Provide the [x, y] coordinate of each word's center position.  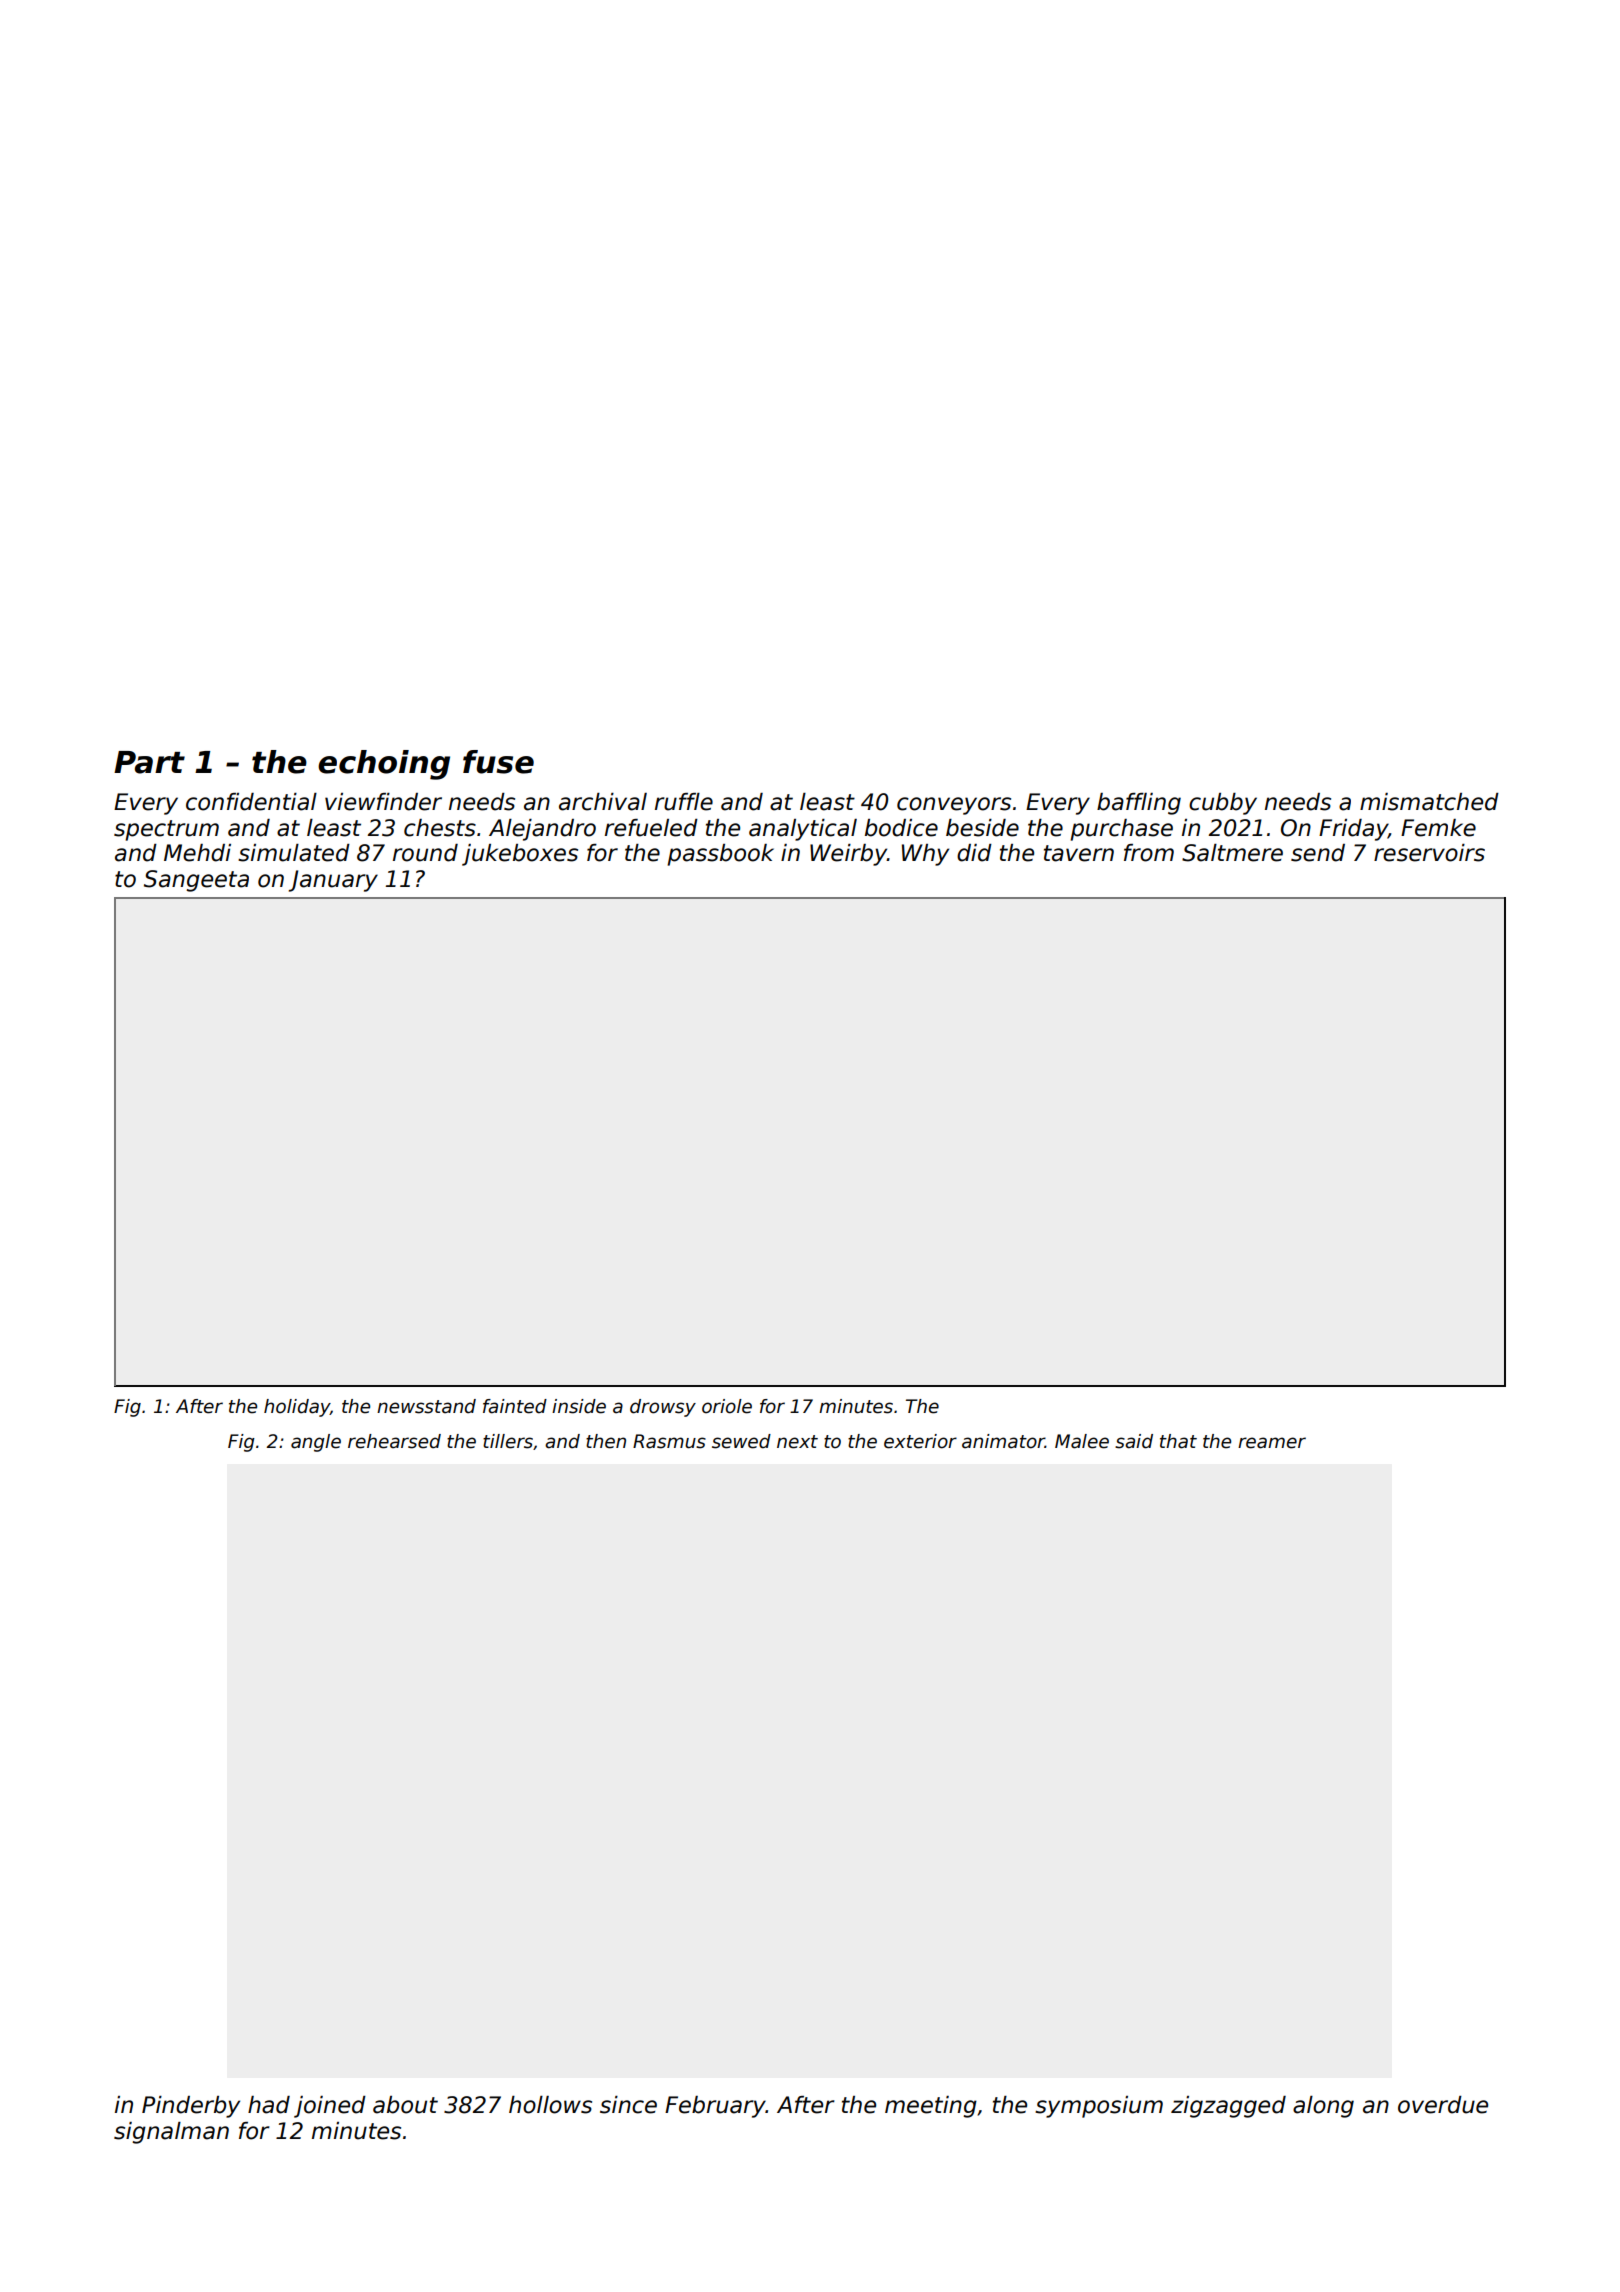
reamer [1272, 1443]
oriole [727, 1406]
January [333, 881]
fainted [515, 1406]
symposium [1099, 2107]
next [797, 1442]
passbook [720, 855]
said [1134, 1441]
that [1178, 1441]
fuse [498, 762]
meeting [931, 2107]
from [1149, 853]
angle [316, 1443]
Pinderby [191, 2107]
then [606, 1441]
